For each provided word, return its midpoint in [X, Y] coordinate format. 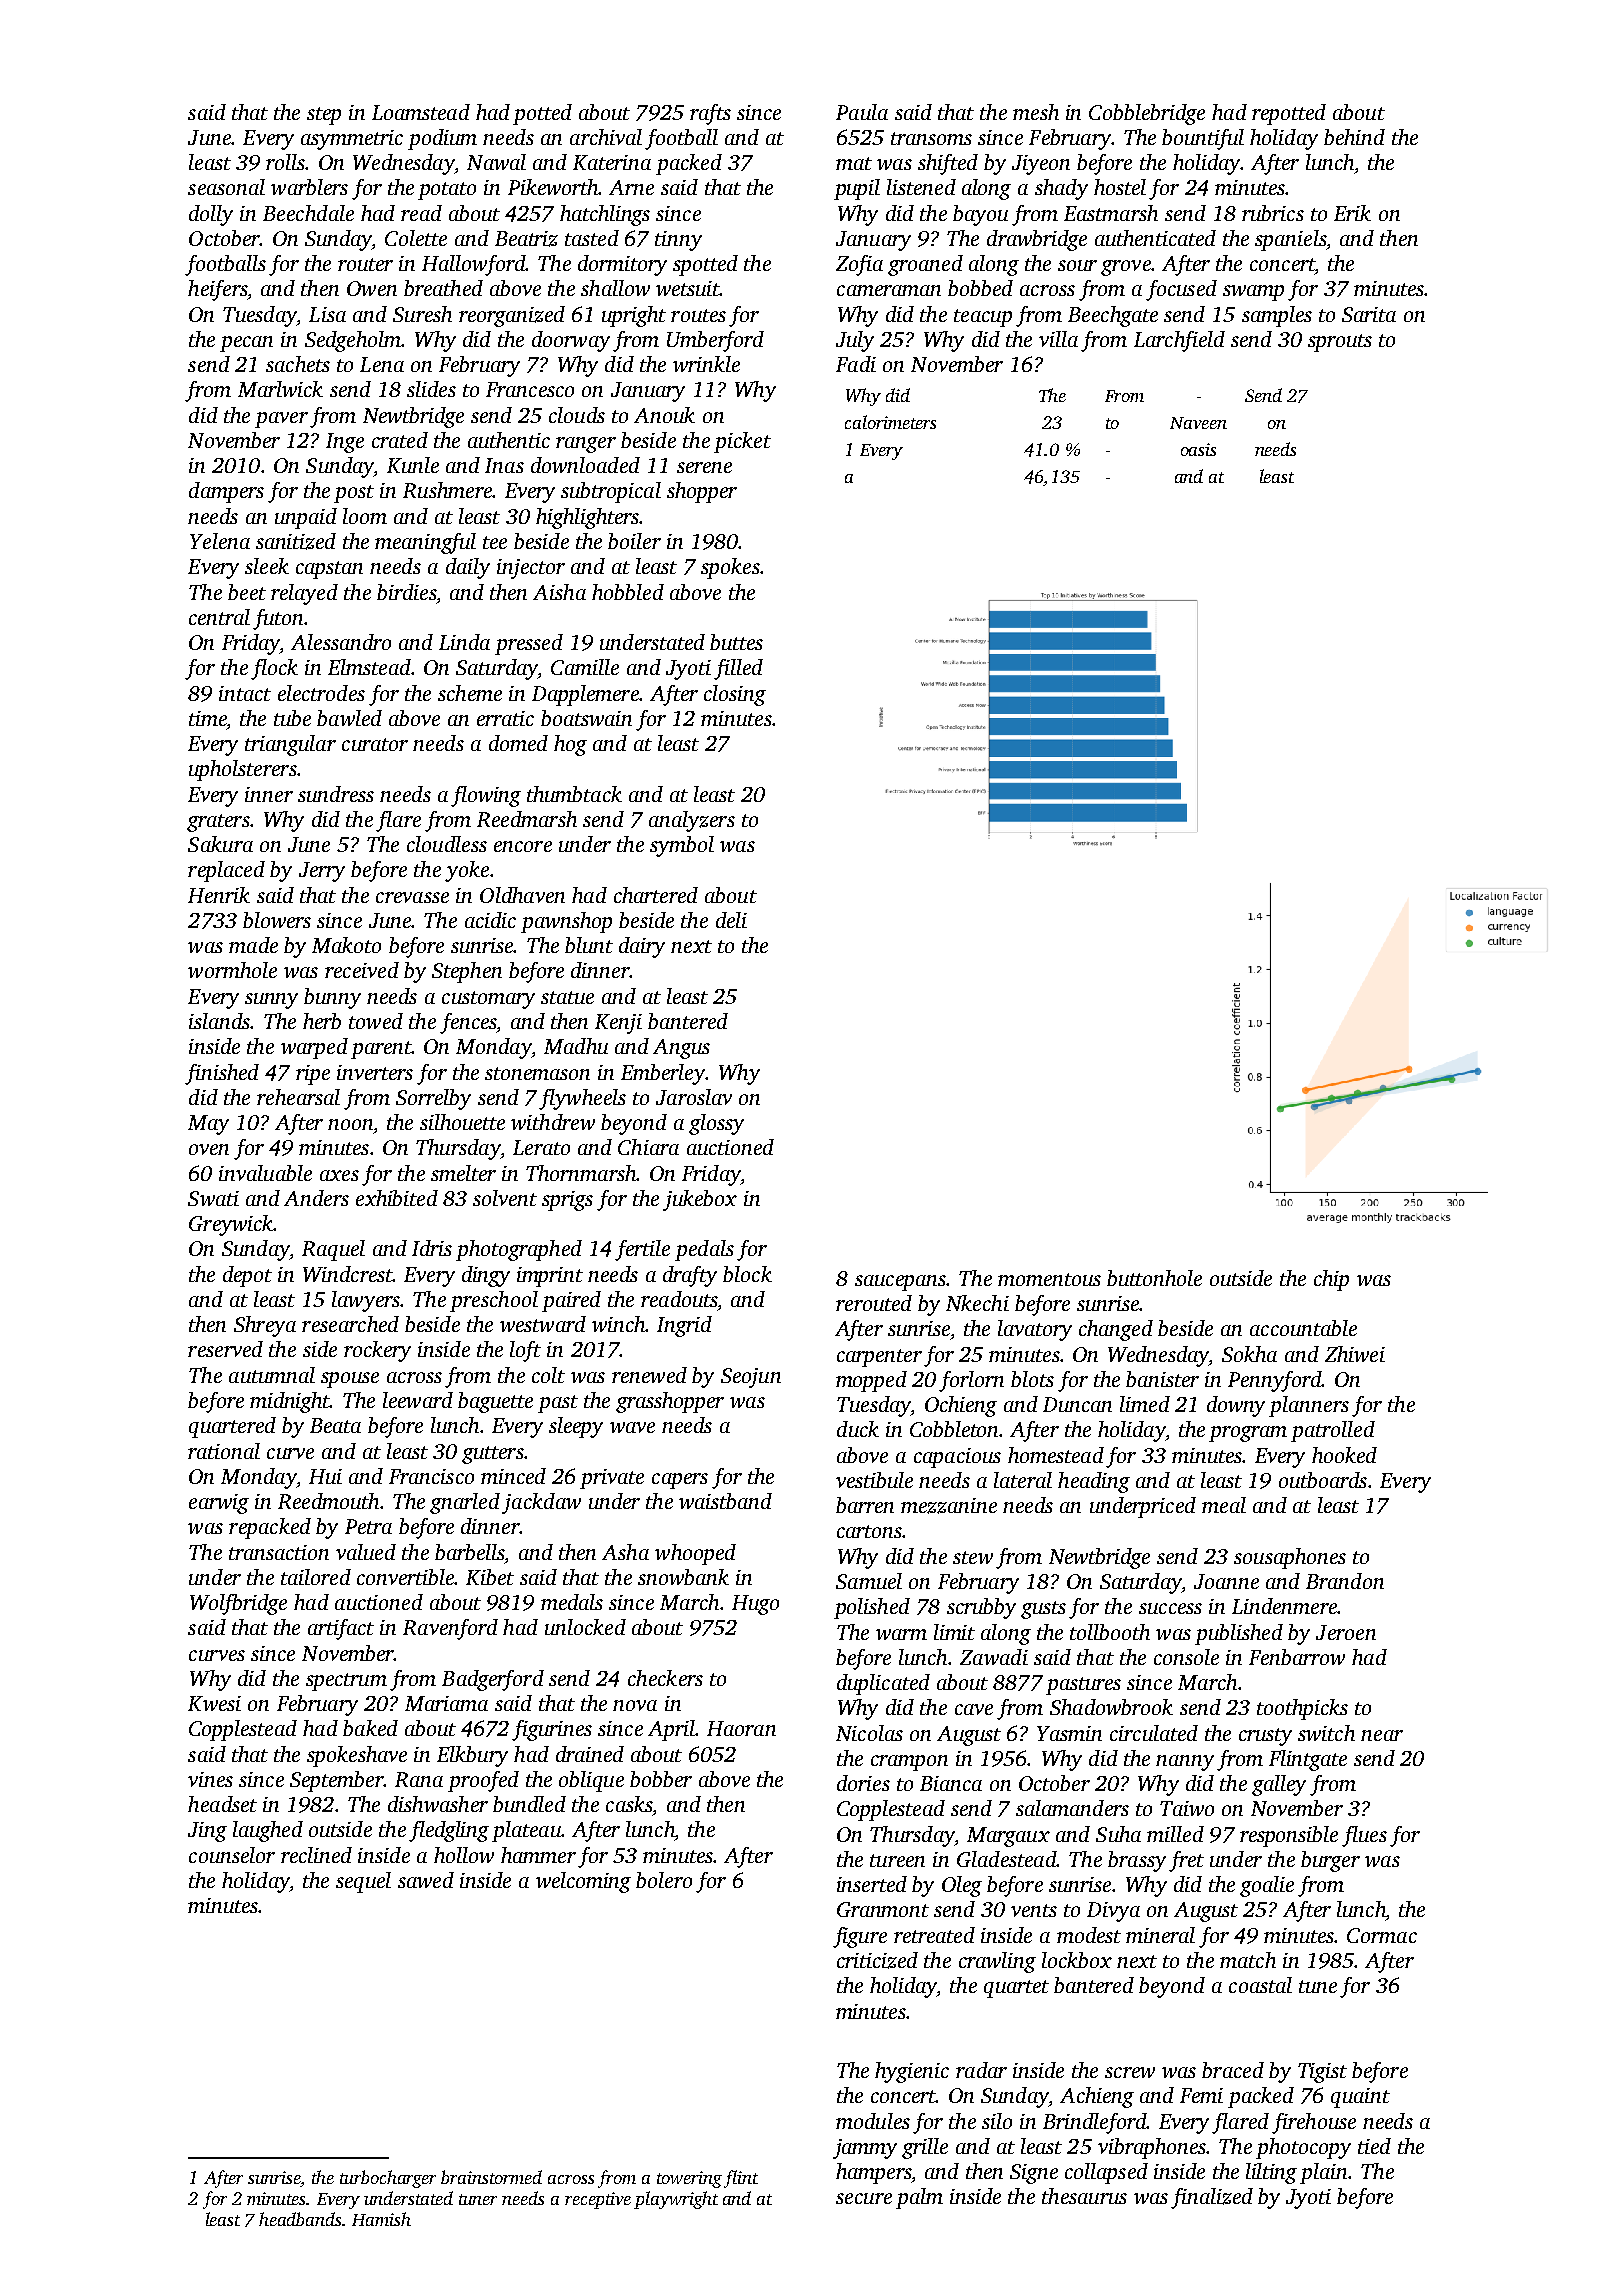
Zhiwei [1355, 1354]
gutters [493, 1455]
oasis [1198, 449]
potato [447, 191]
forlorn [971, 1381]
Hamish [381, 2219]
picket [742, 442]
